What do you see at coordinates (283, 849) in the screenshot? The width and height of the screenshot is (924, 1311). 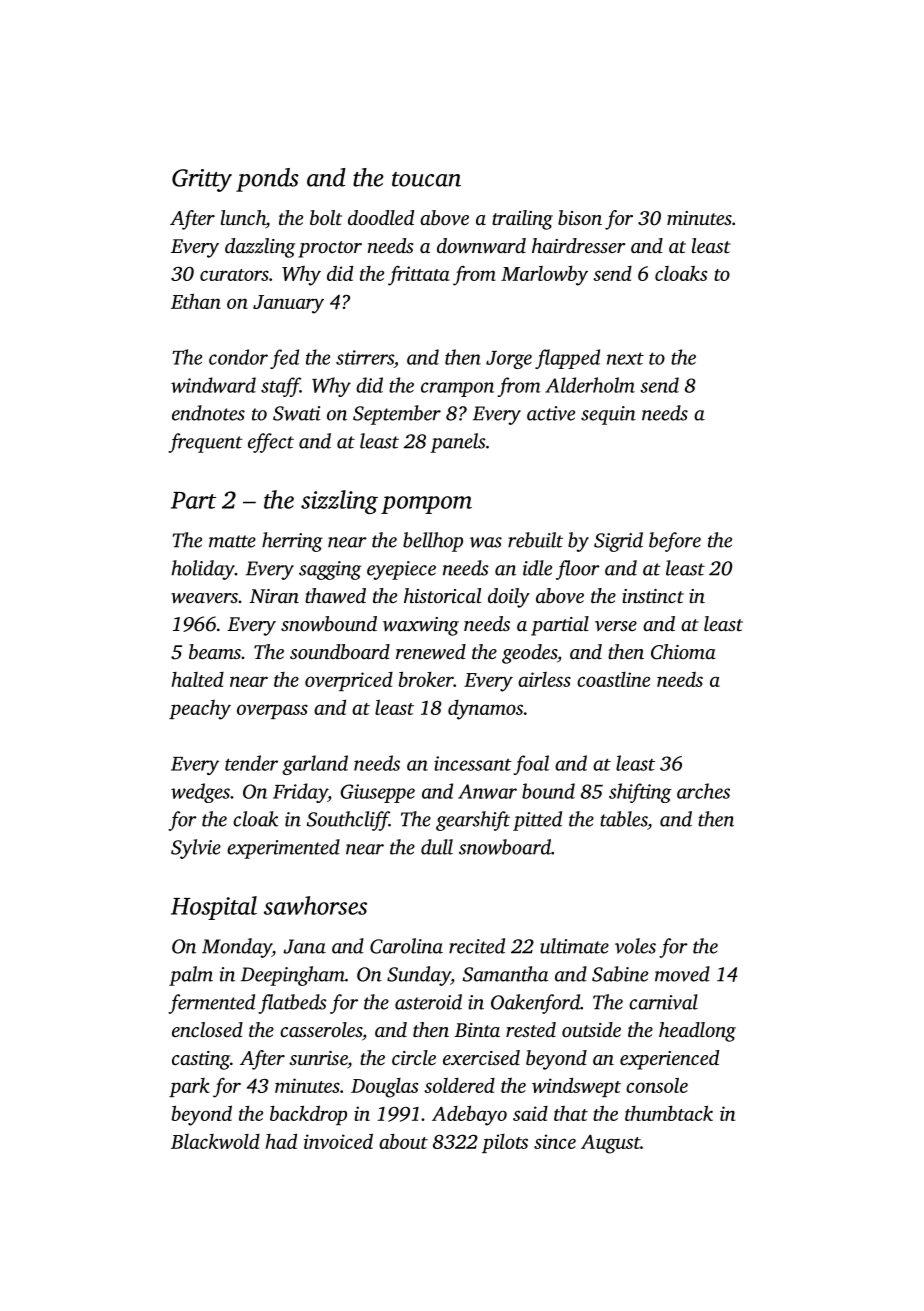 I see `experimented` at bounding box center [283, 849].
